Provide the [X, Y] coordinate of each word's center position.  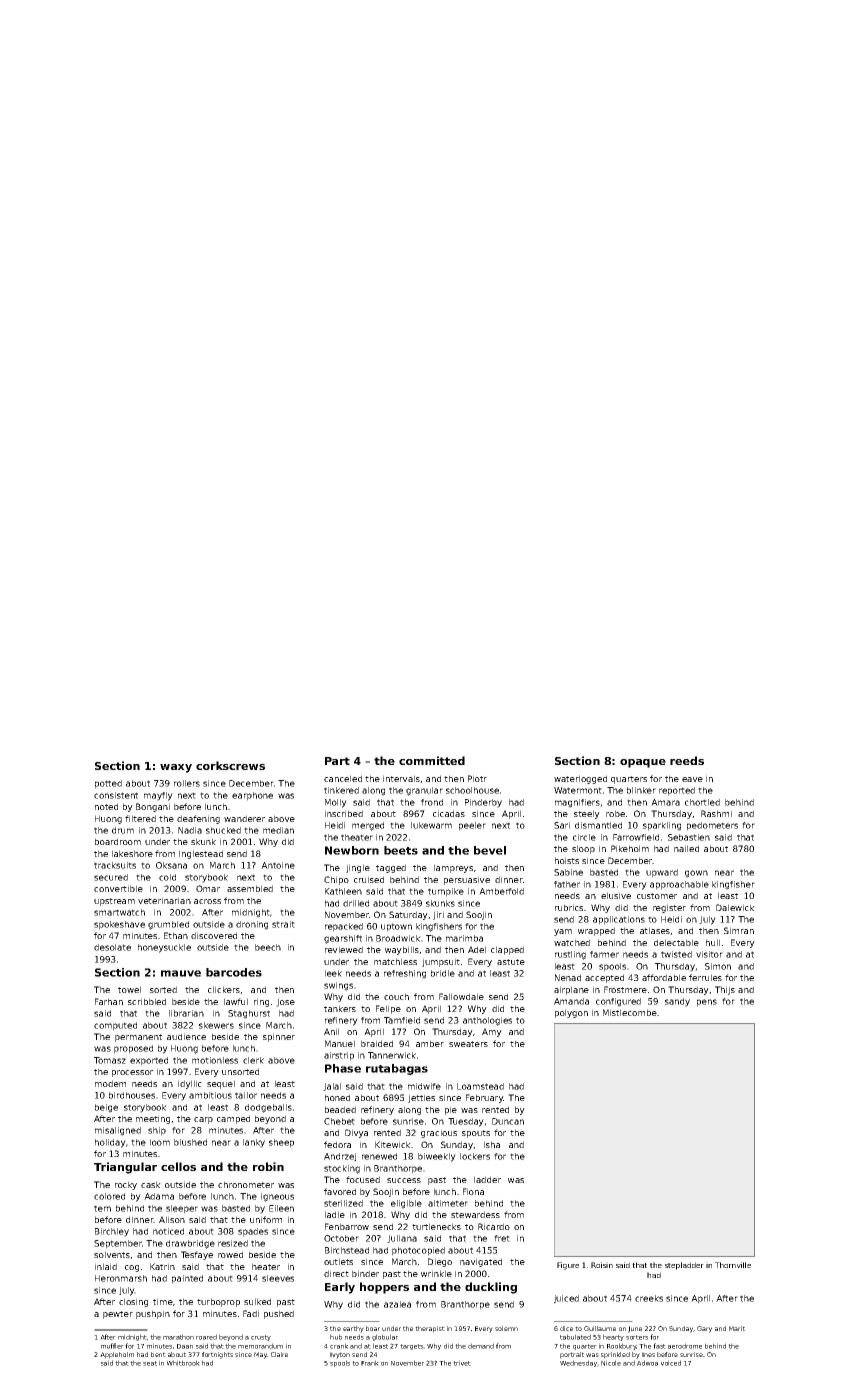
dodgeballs [268, 1108]
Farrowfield [636, 837]
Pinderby [483, 803]
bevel [490, 850]
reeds [687, 760]
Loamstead [480, 1086]
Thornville [733, 1265]
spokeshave [119, 925]
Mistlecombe [630, 1012]
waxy [176, 768]
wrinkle [436, 1273]
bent [158, 1354]
